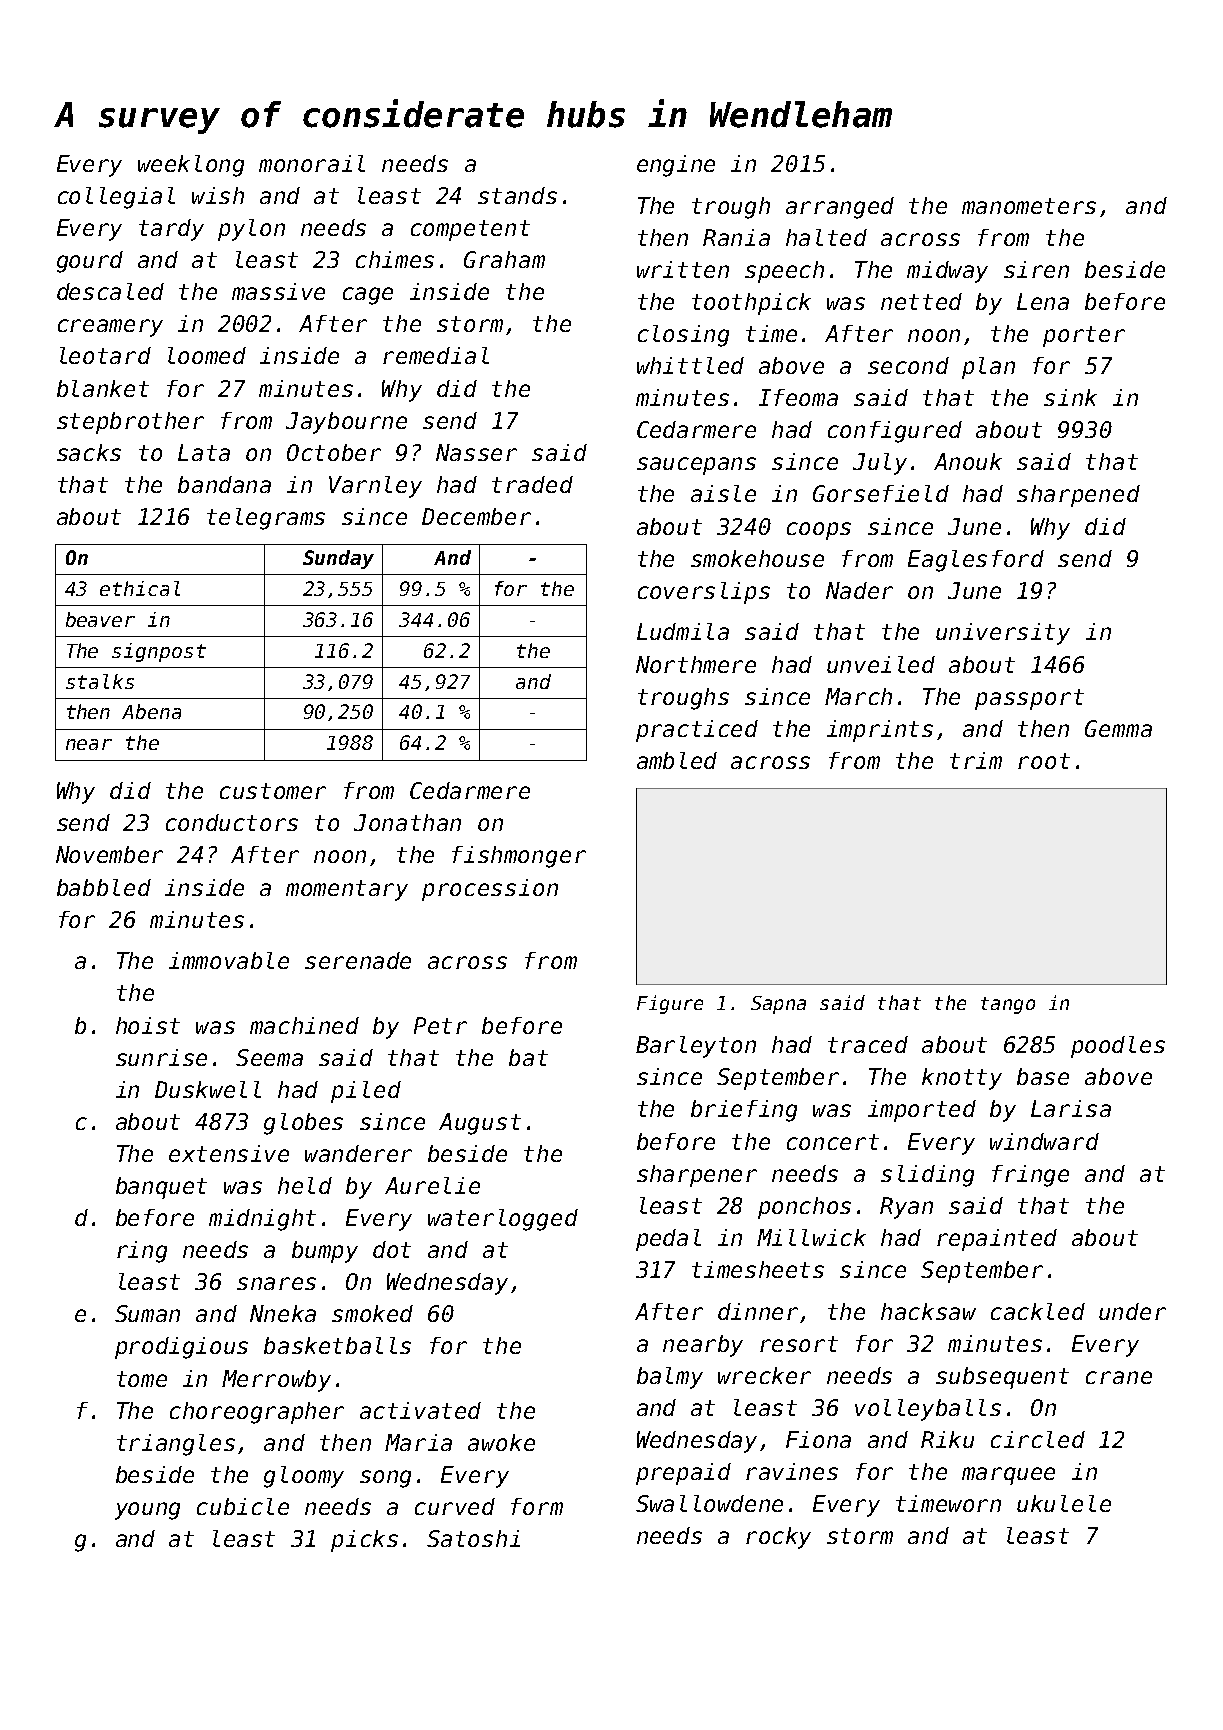  What do you see at coordinates (151, 711) in the document?
I see `Abena` at bounding box center [151, 711].
